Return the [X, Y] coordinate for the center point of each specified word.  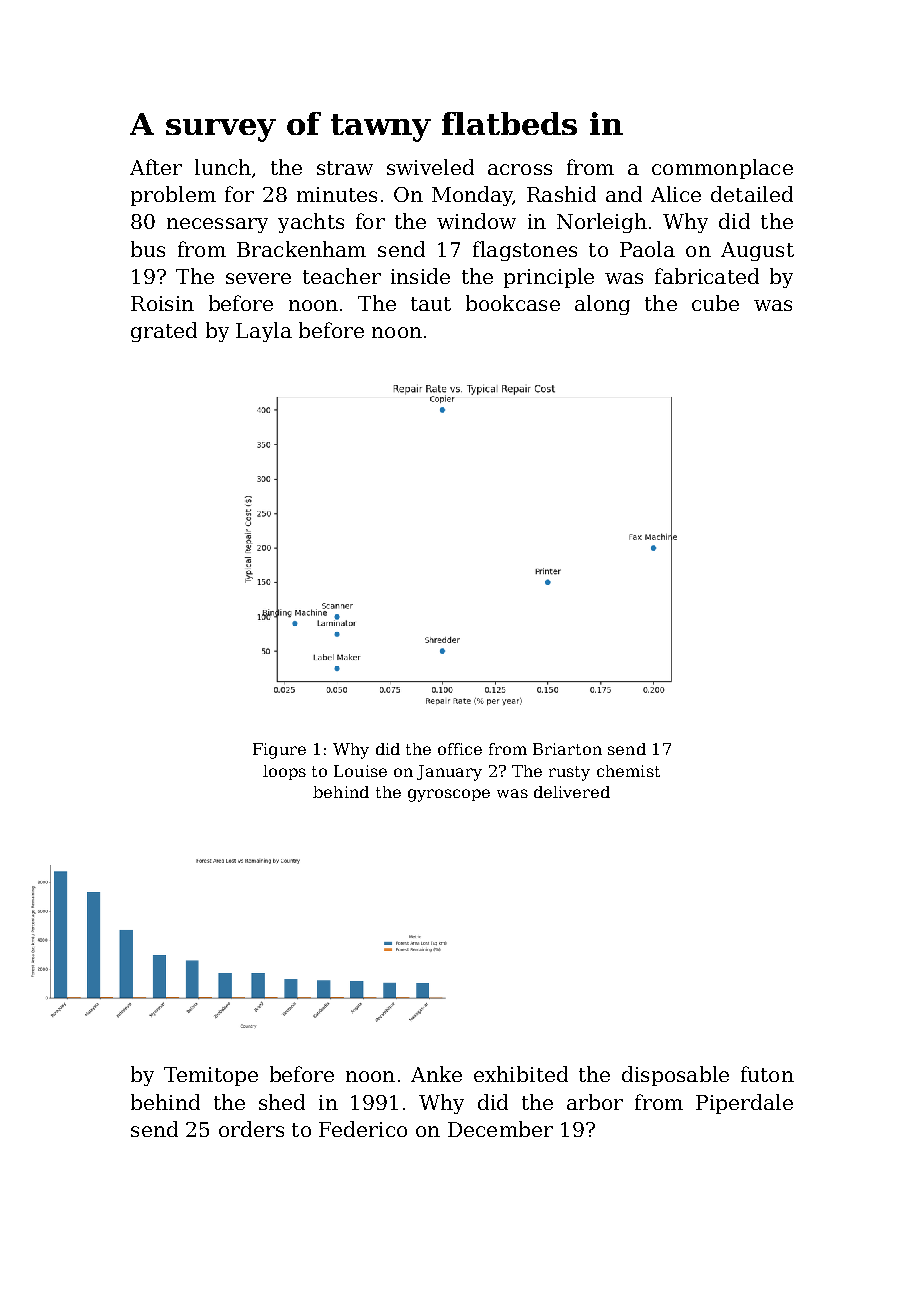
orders [251, 1129]
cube [715, 303]
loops [284, 772]
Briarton [567, 749]
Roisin [162, 303]
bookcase [513, 303]
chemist [628, 771]
